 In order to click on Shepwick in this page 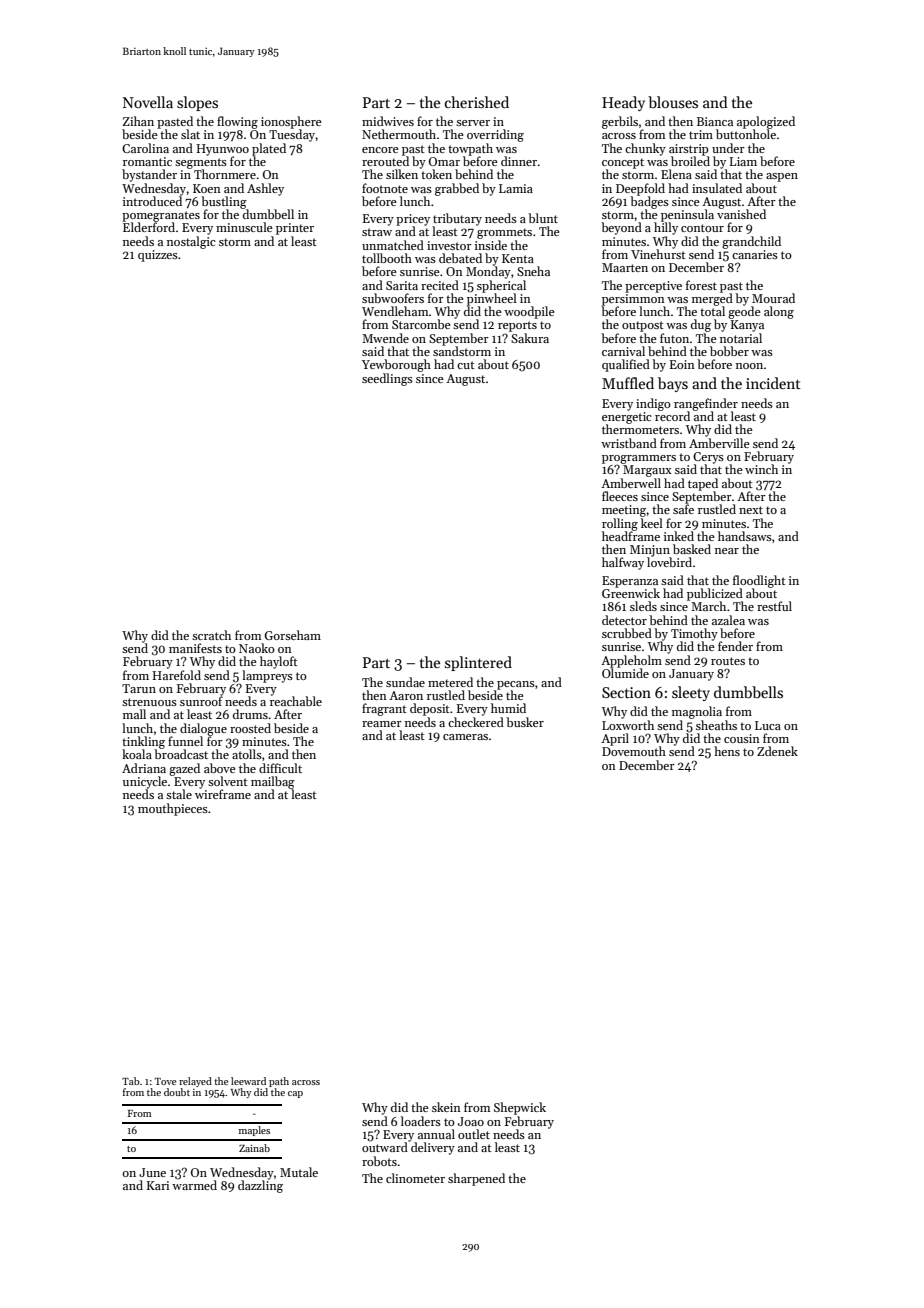, I will do `click(520, 1108)`.
